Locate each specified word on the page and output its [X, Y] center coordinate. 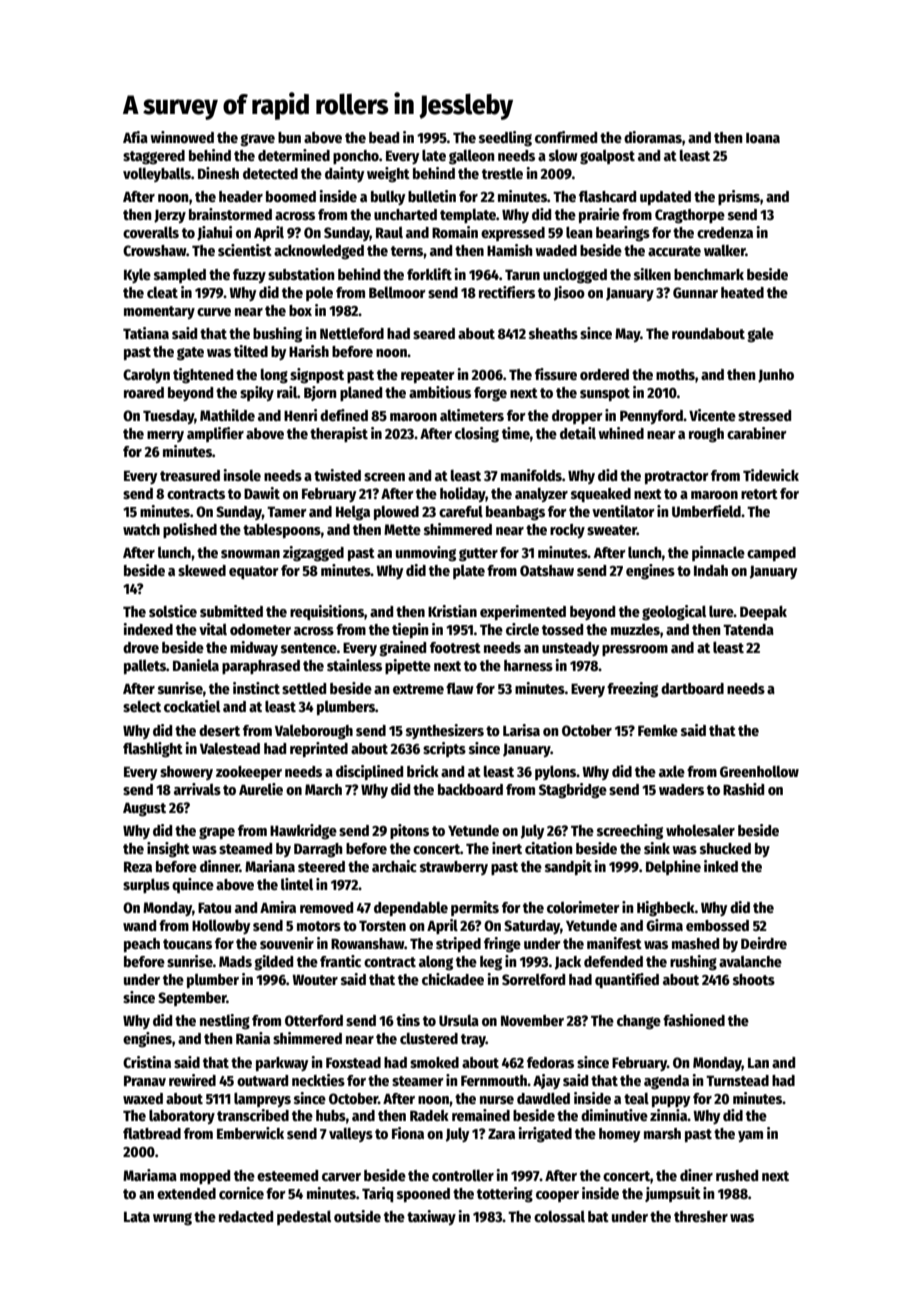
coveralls [151, 232]
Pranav [145, 1081]
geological [674, 613]
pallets [145, 667]
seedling [505, 139]
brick [423, 771]
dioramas [653, 137]
